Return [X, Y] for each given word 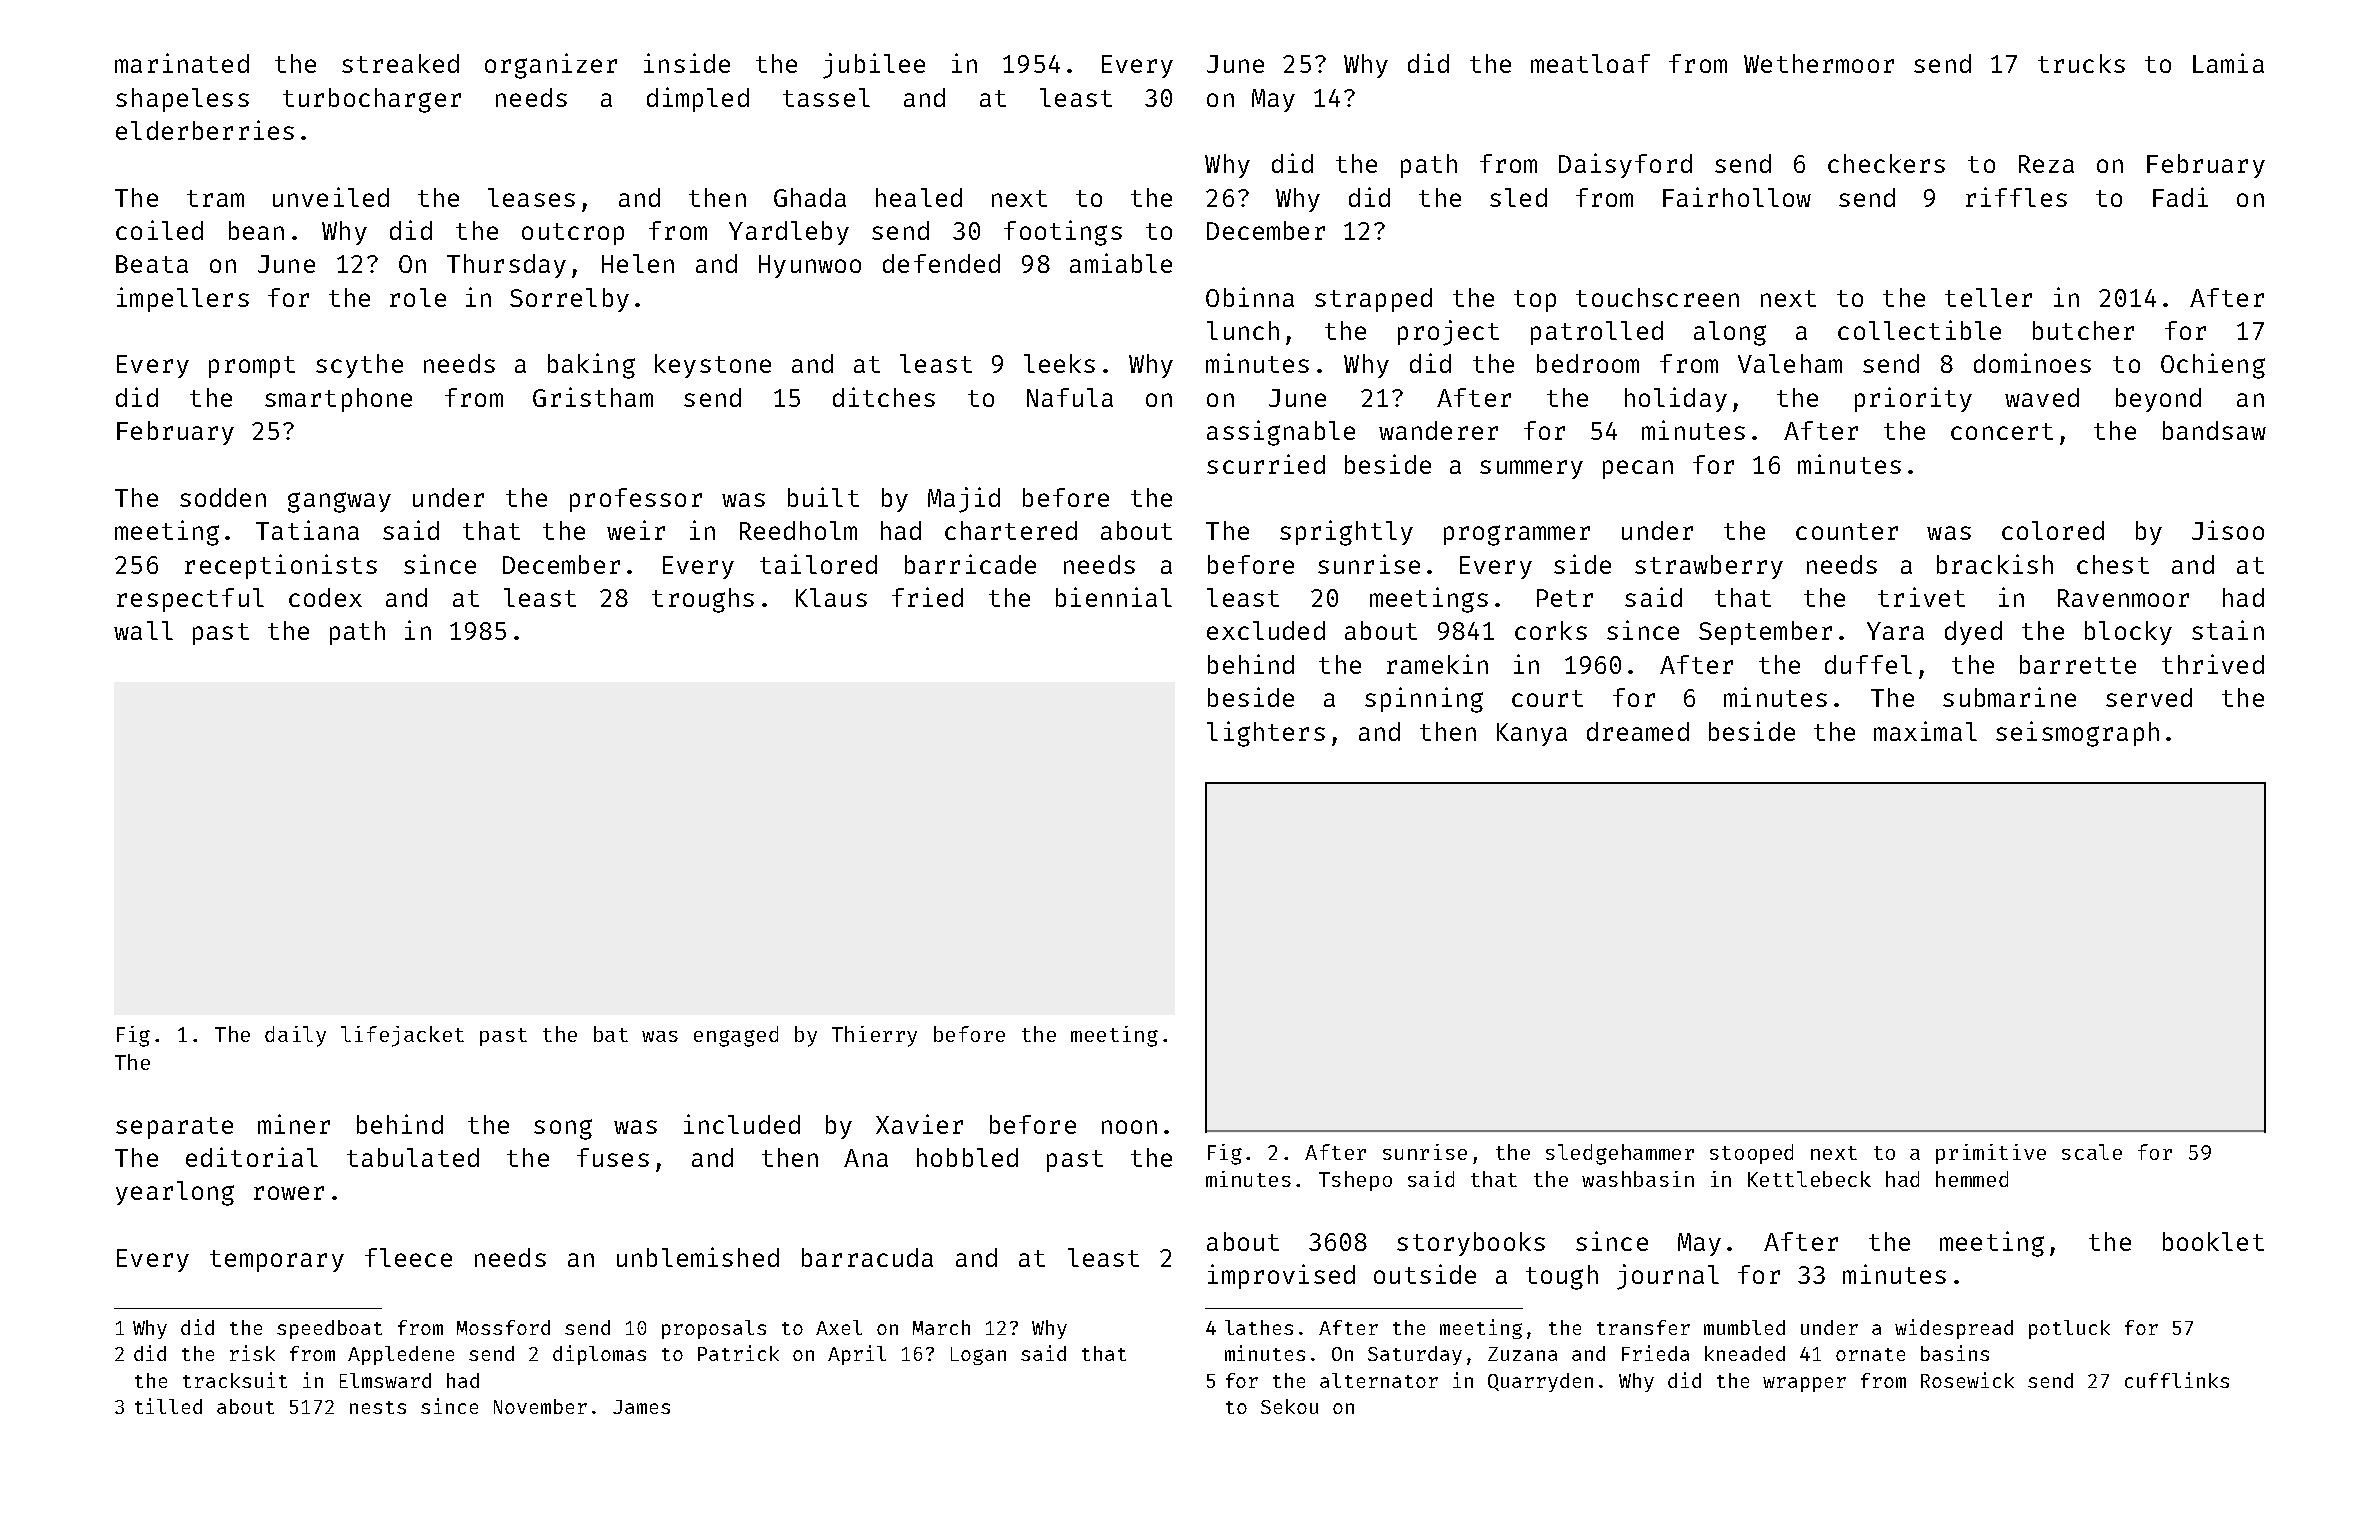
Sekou [1289, 1406]
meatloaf [1590, 63]
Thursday [506, 266]
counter [1847, 531]
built [823, 497]
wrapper [1804, 1384]
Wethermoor [1819, 63]
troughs [703, 600]
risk [252, 1353]
